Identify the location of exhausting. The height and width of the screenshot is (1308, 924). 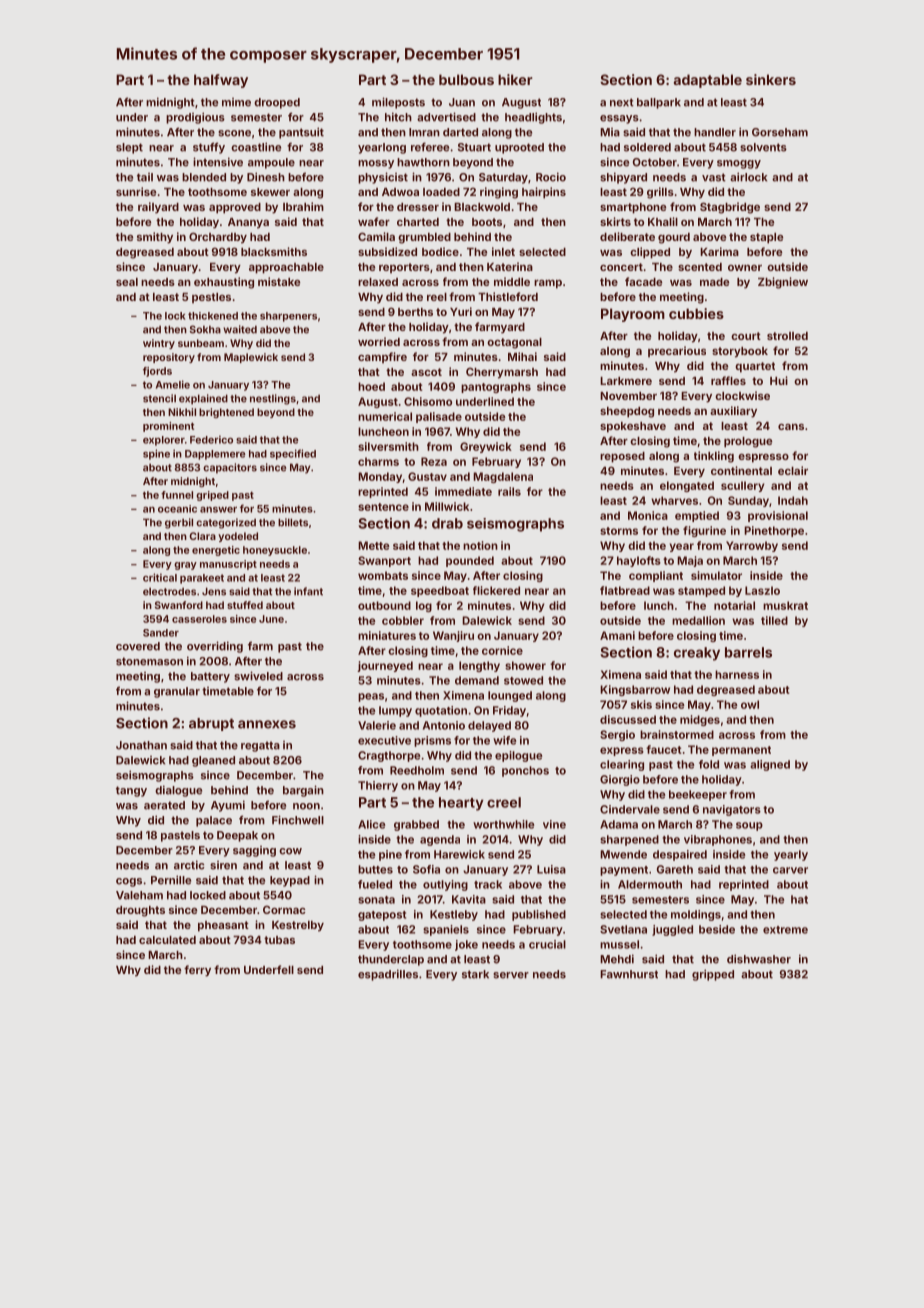
(224, 283).
